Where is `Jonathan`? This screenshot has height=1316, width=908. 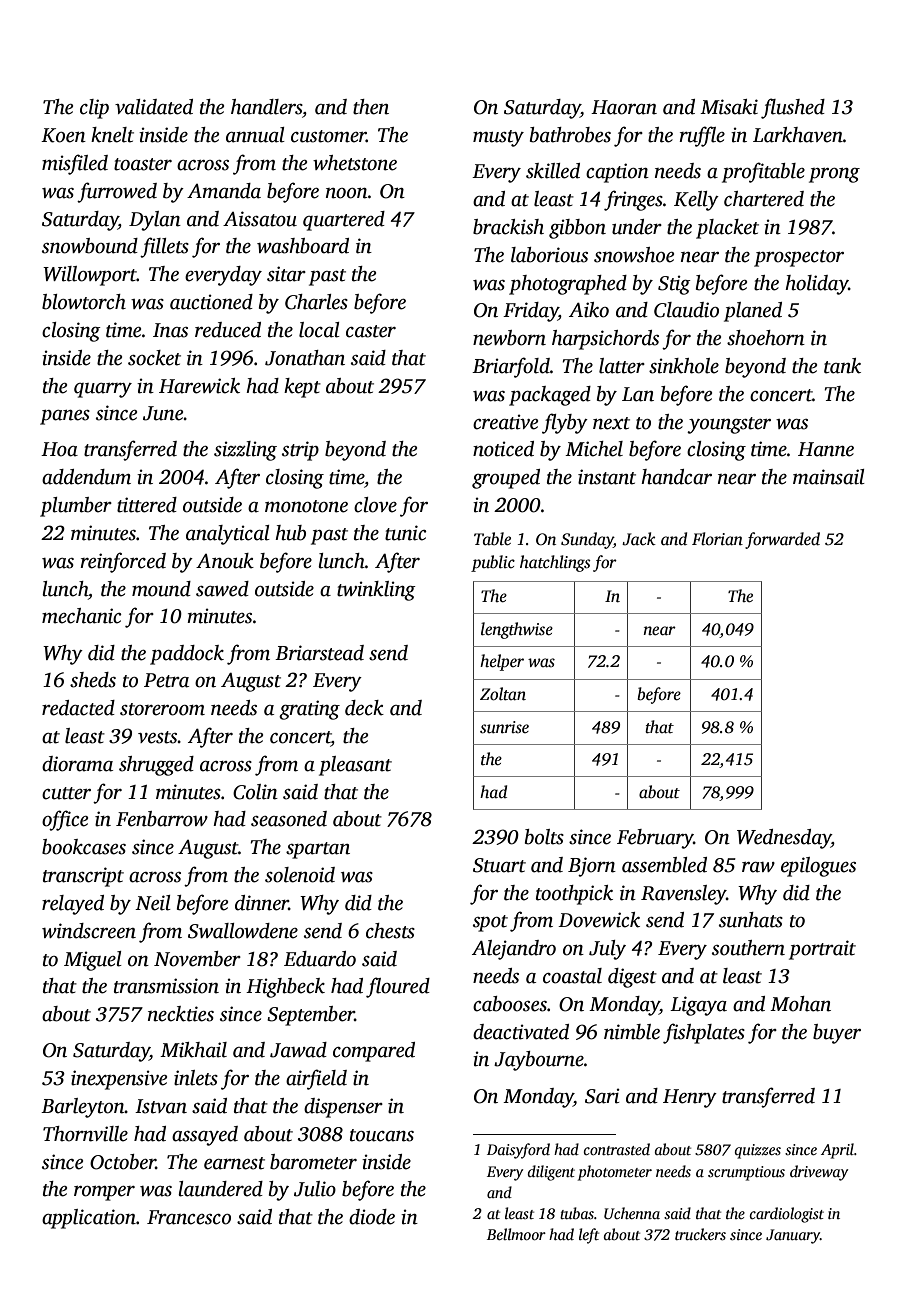 Jonathan is located at coordinates (305, 358).
